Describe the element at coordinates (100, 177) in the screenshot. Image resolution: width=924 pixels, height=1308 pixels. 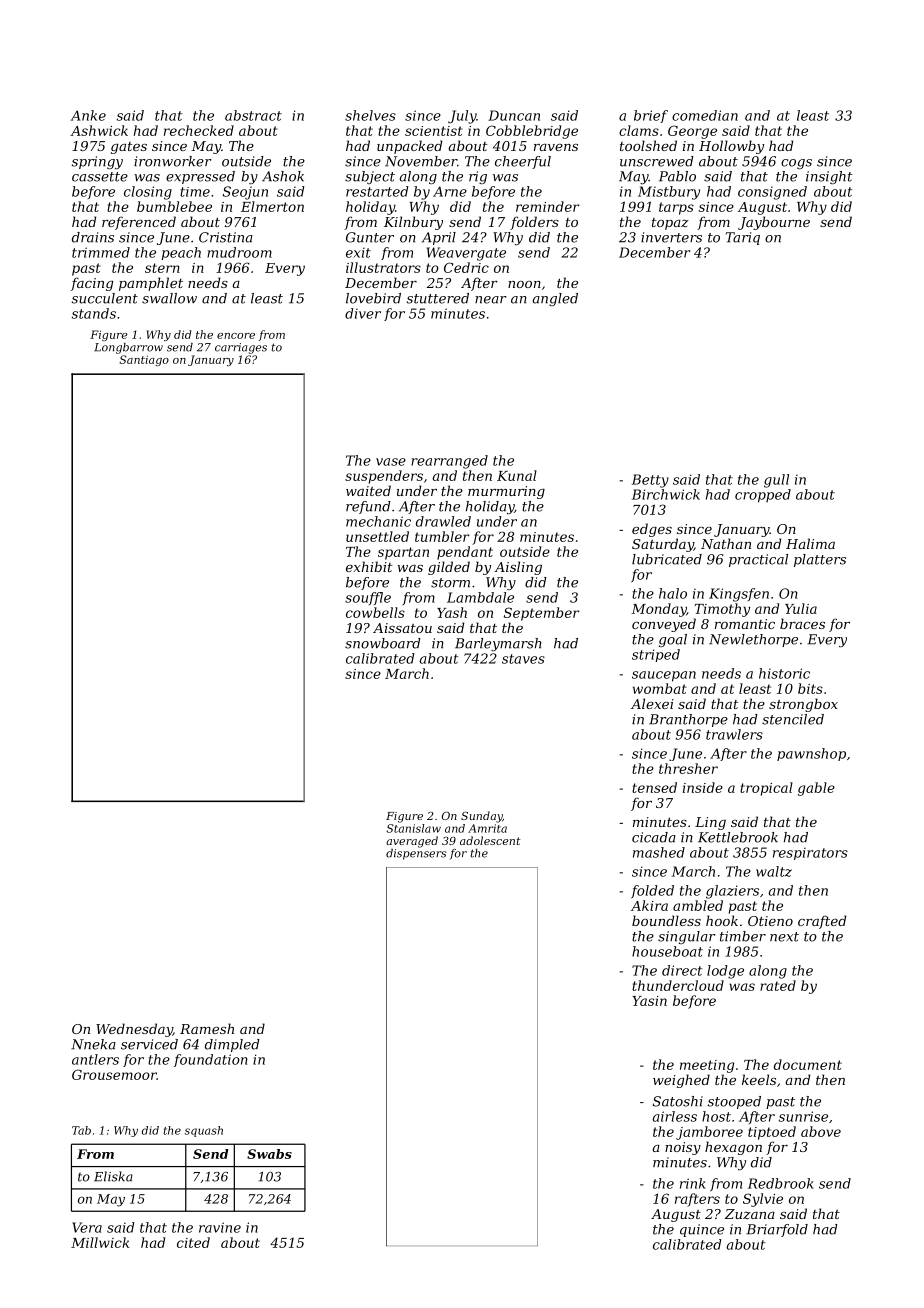
I see `cassette` at that location.
